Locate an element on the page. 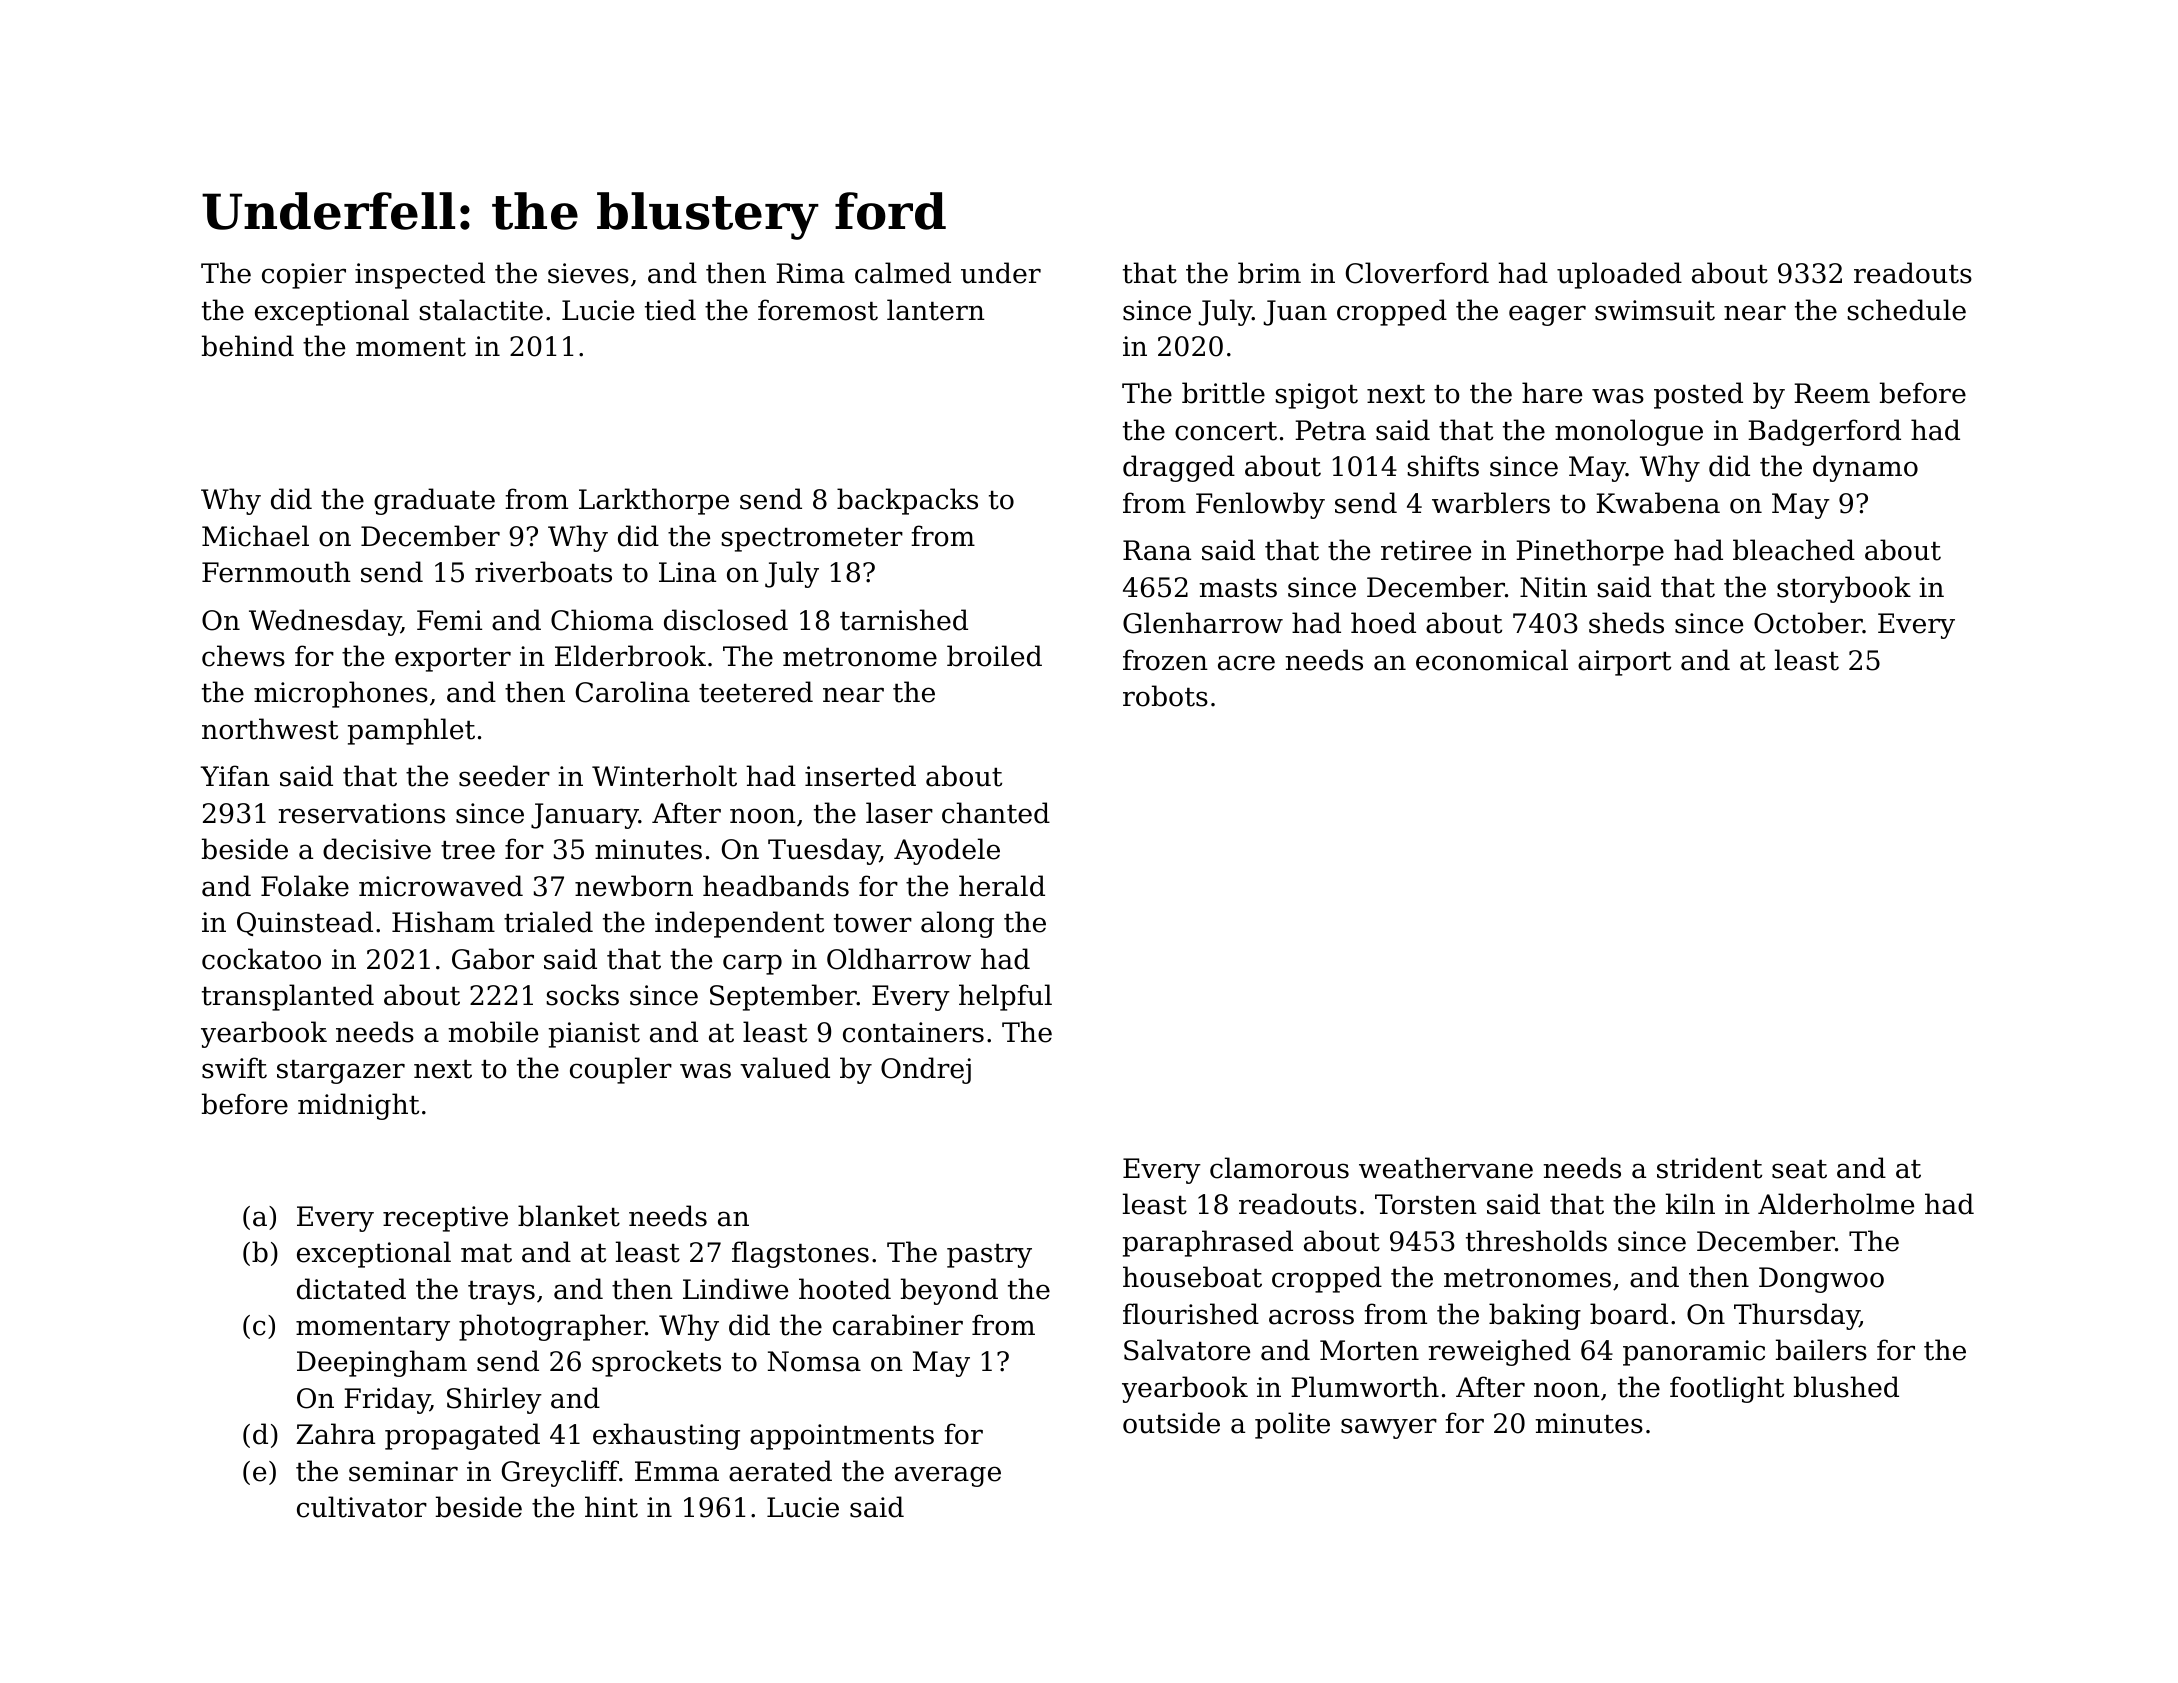 Image resolution: width=2178 pixels, height=1683 pixels. Alderholme is located at coordinates (1836, 1204).
